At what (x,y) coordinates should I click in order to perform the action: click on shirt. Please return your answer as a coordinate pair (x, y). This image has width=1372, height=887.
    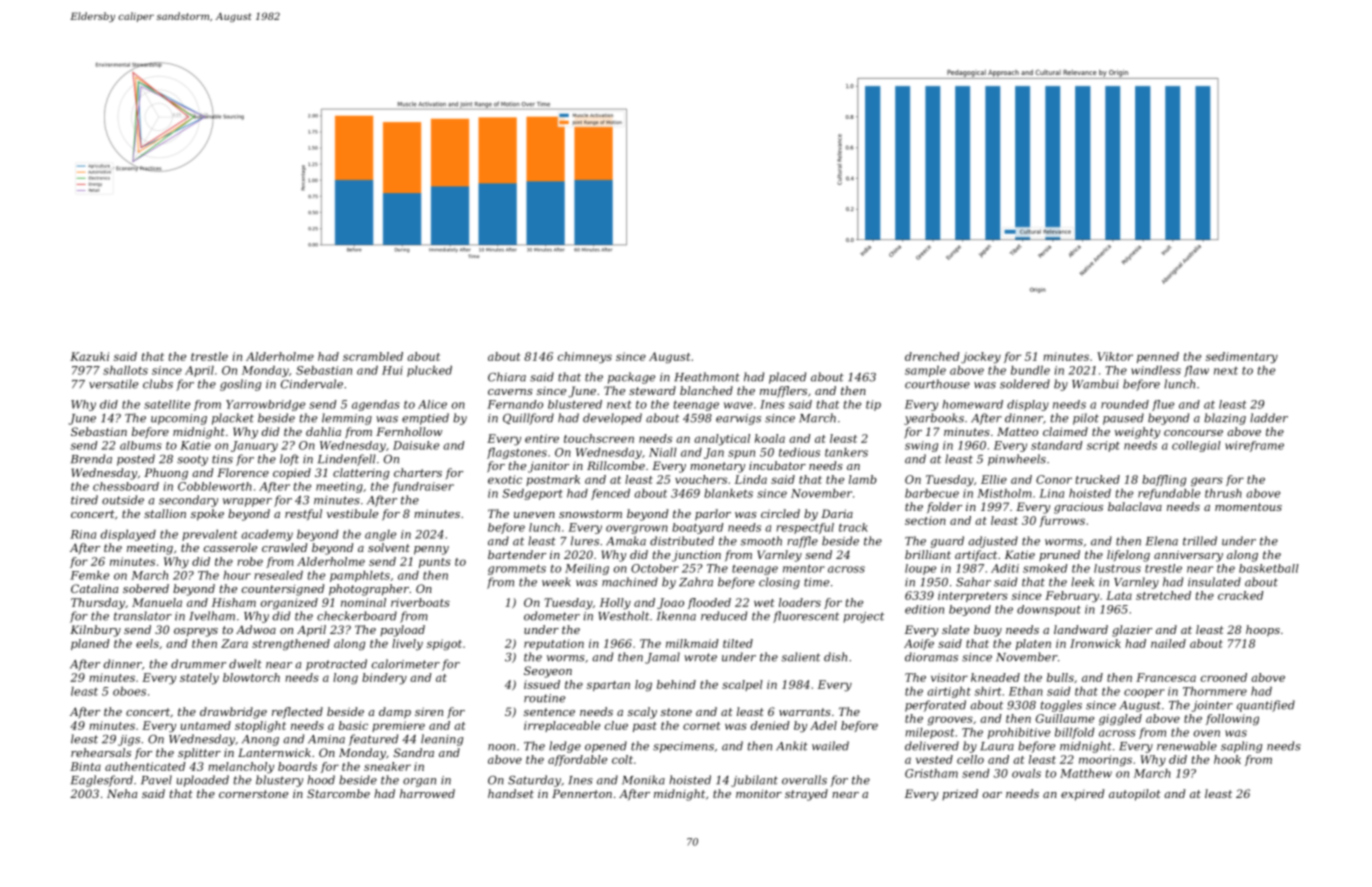
    Looking at the image, I should click on (988, 691).
